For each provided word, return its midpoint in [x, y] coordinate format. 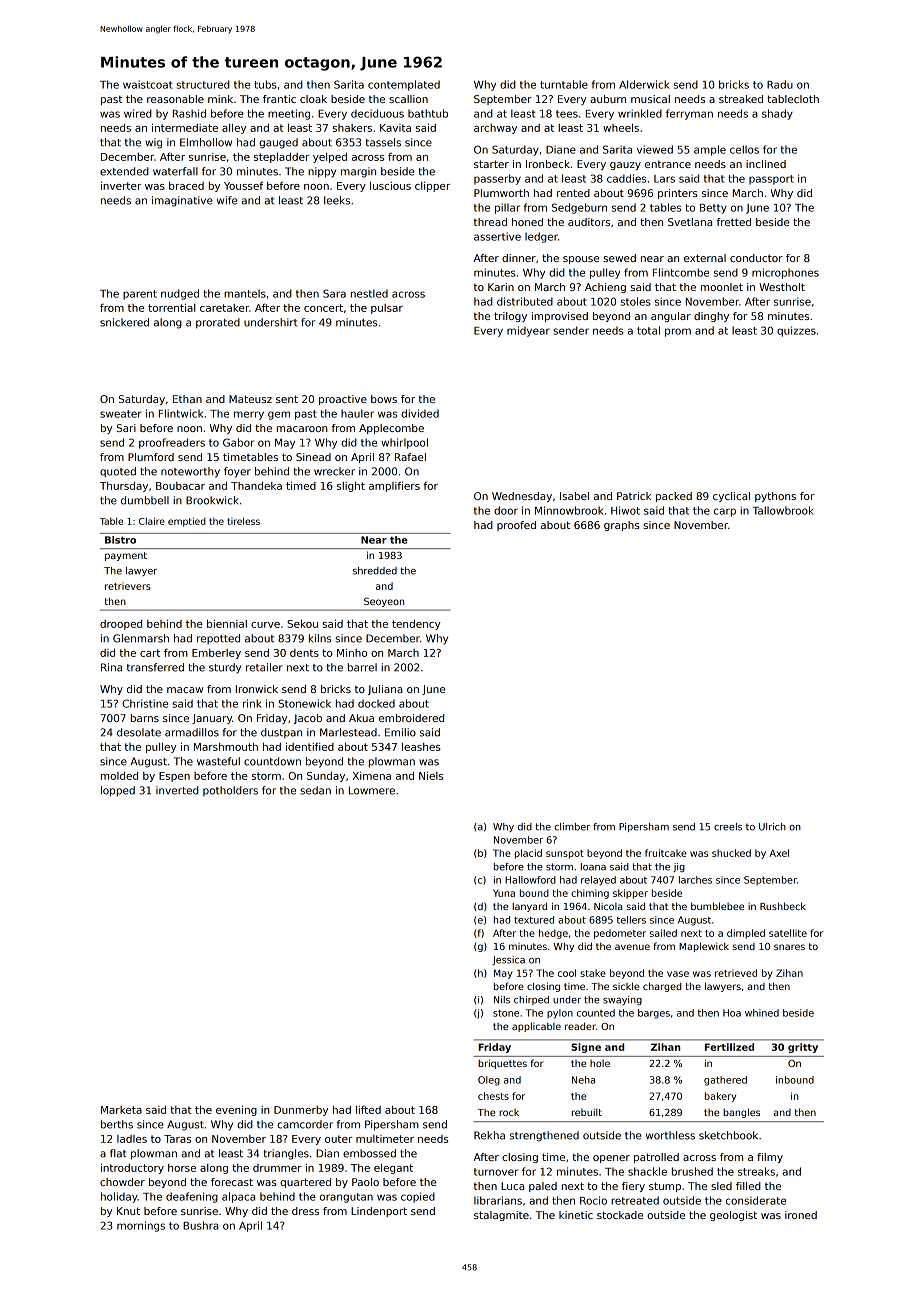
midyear [528, 331]
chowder [122, 1182]
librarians [498, 1200]
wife [227, 200]
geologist [733, 1216]
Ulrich [772, 827]
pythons [775, 497]
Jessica [508, 960]
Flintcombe [681, 272]
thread [490, 222]
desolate [139, 732]
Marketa [121, 1110]
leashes [421, 746]
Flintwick [181, 413]
